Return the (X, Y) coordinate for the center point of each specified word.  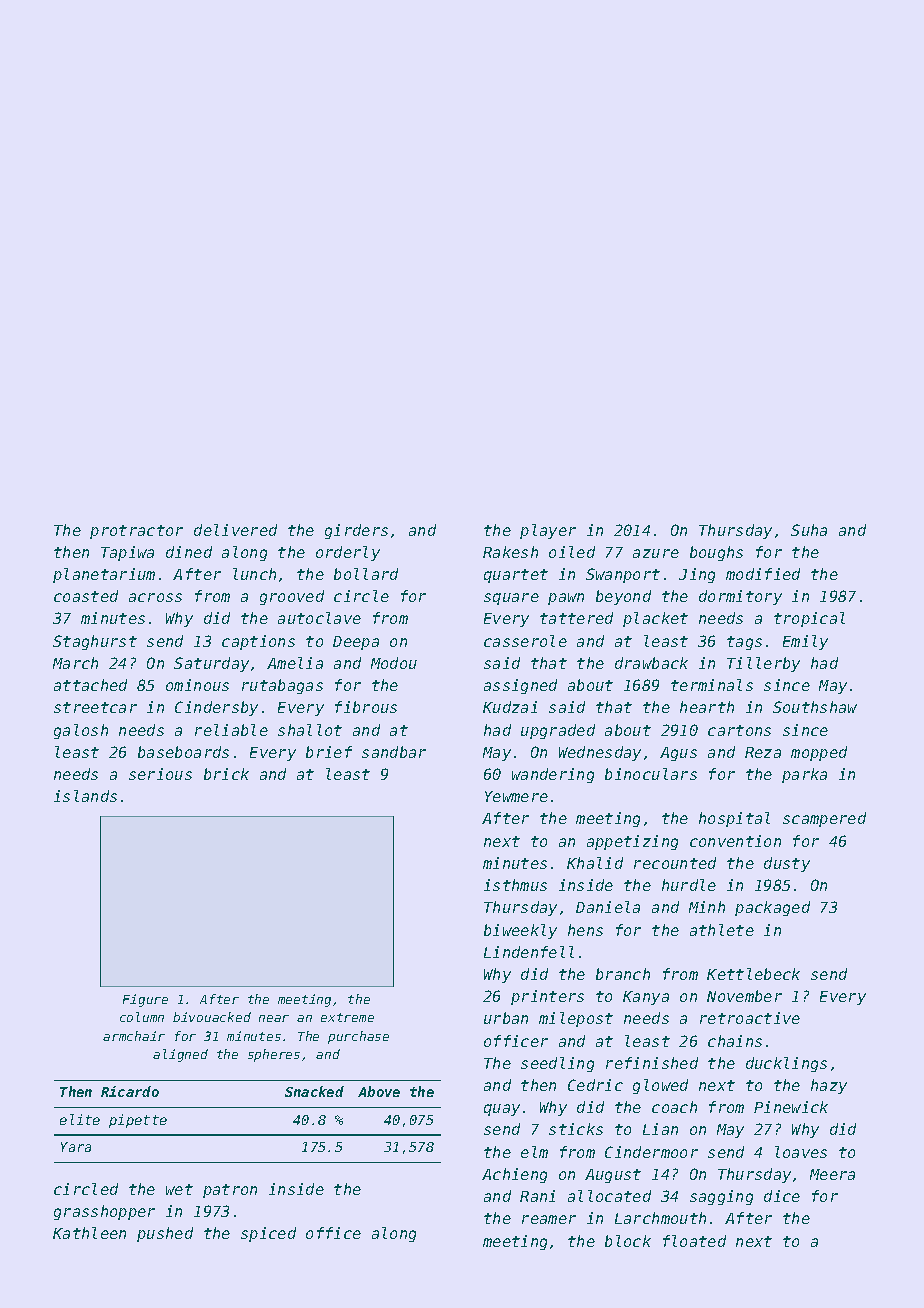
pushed (165, 1234)
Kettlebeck (753, 974)
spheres (274, 1055)
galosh (81, 731)
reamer (549, 1219)
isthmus (515, 885)
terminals (712, 685)
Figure (145, 1000)
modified (763, 574)
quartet (516, 576)
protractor (136, 532)
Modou (394, 663)
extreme (347, 1017)
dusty (787, 864)
